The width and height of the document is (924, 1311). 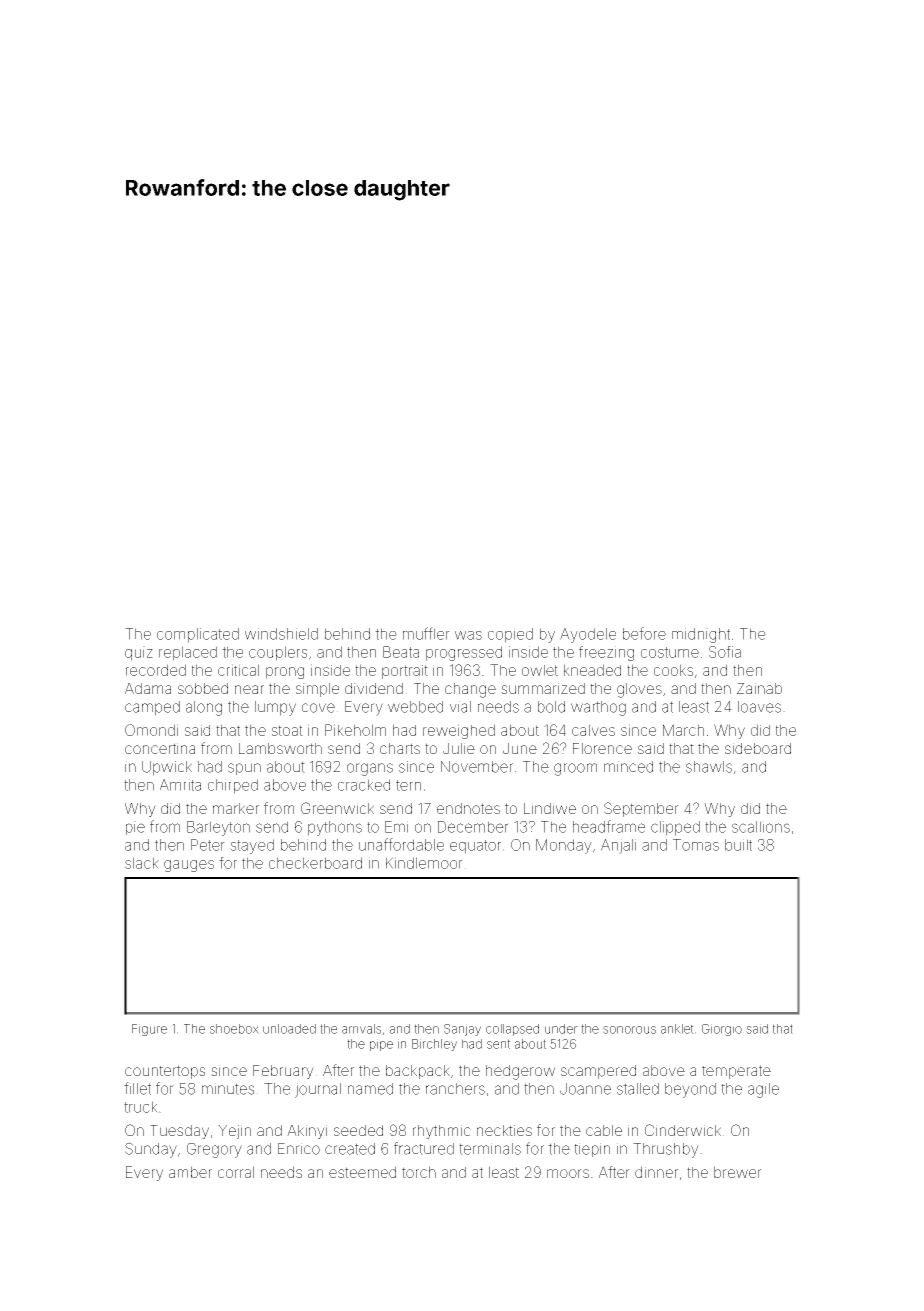 I want to click on muffler, so click(x=426, y=633).
